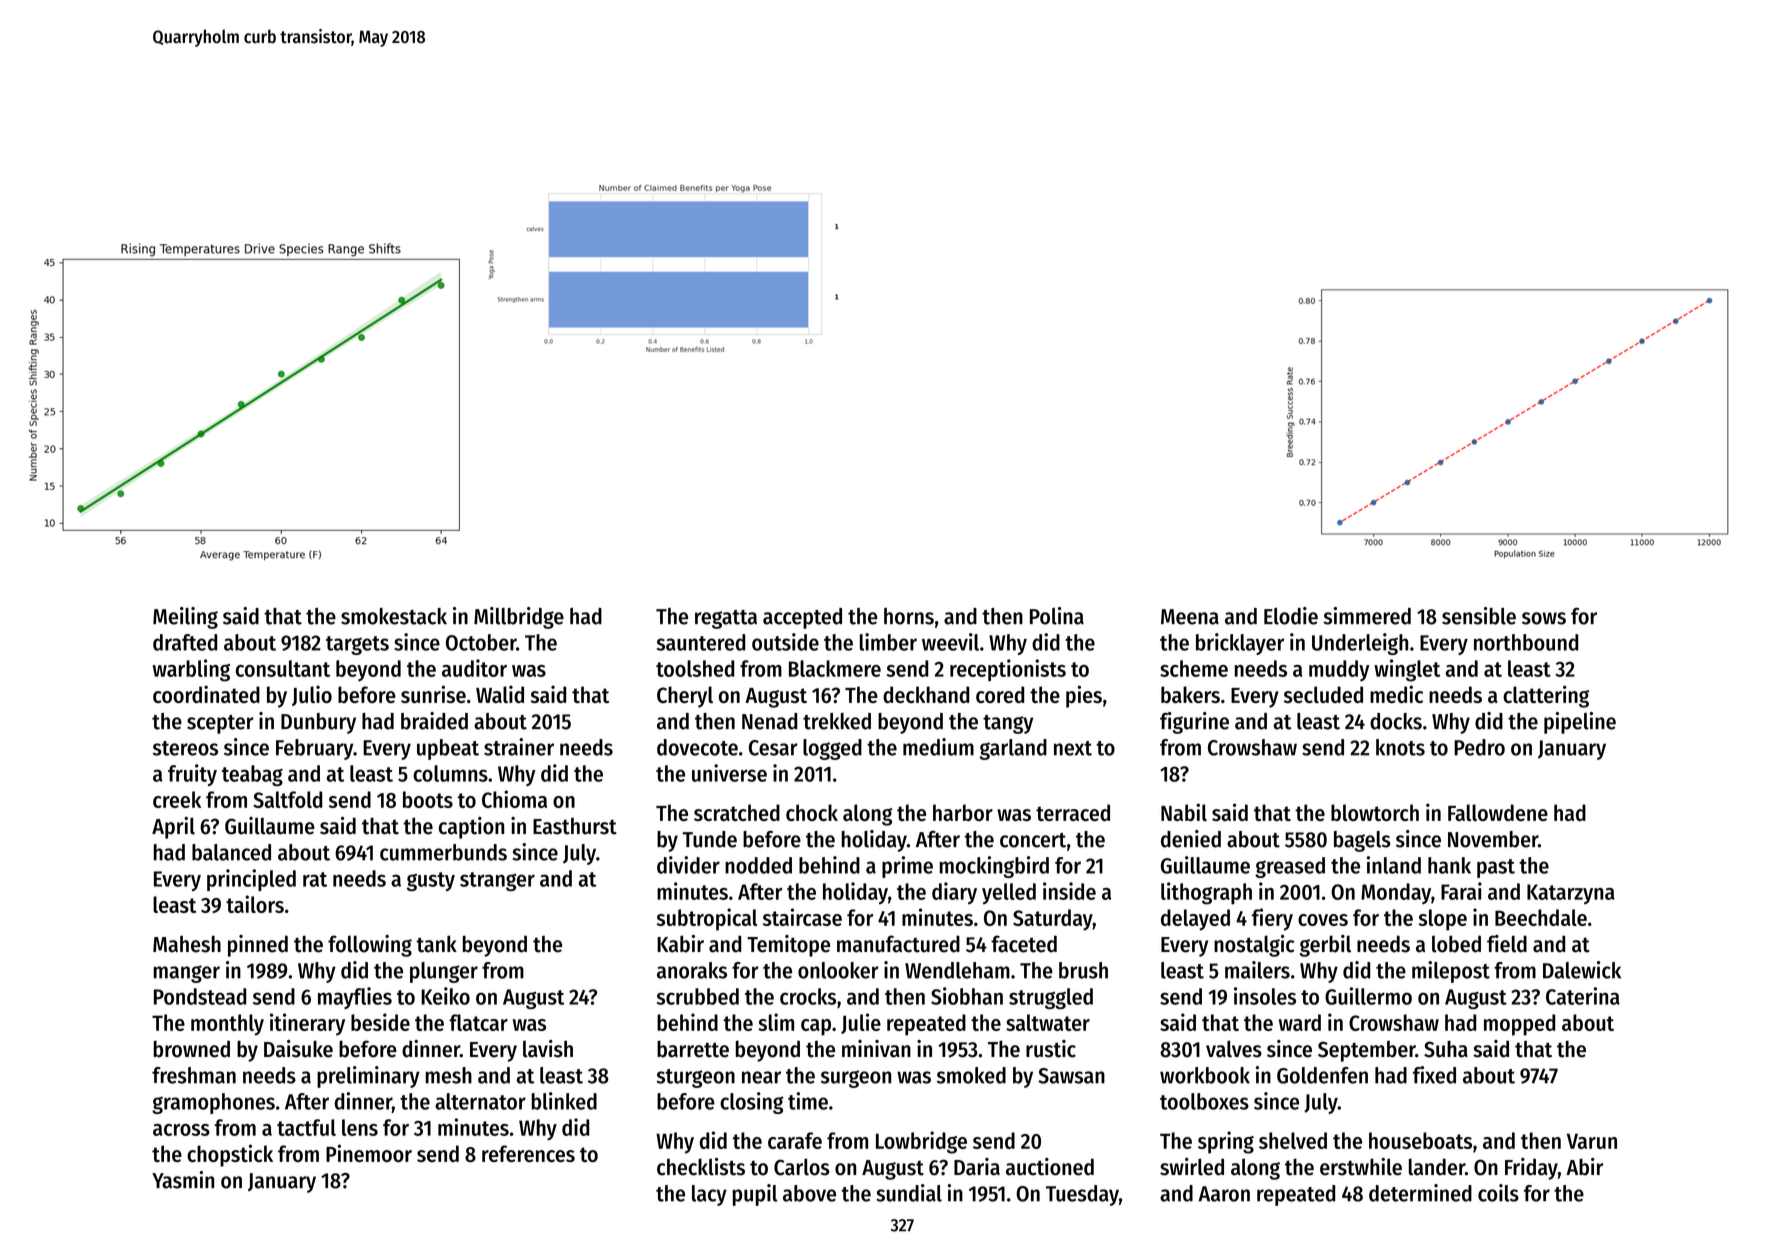 The width and height of the screenshot is (1781, 1259). I want to click on spring, so click(1226, 1142).
